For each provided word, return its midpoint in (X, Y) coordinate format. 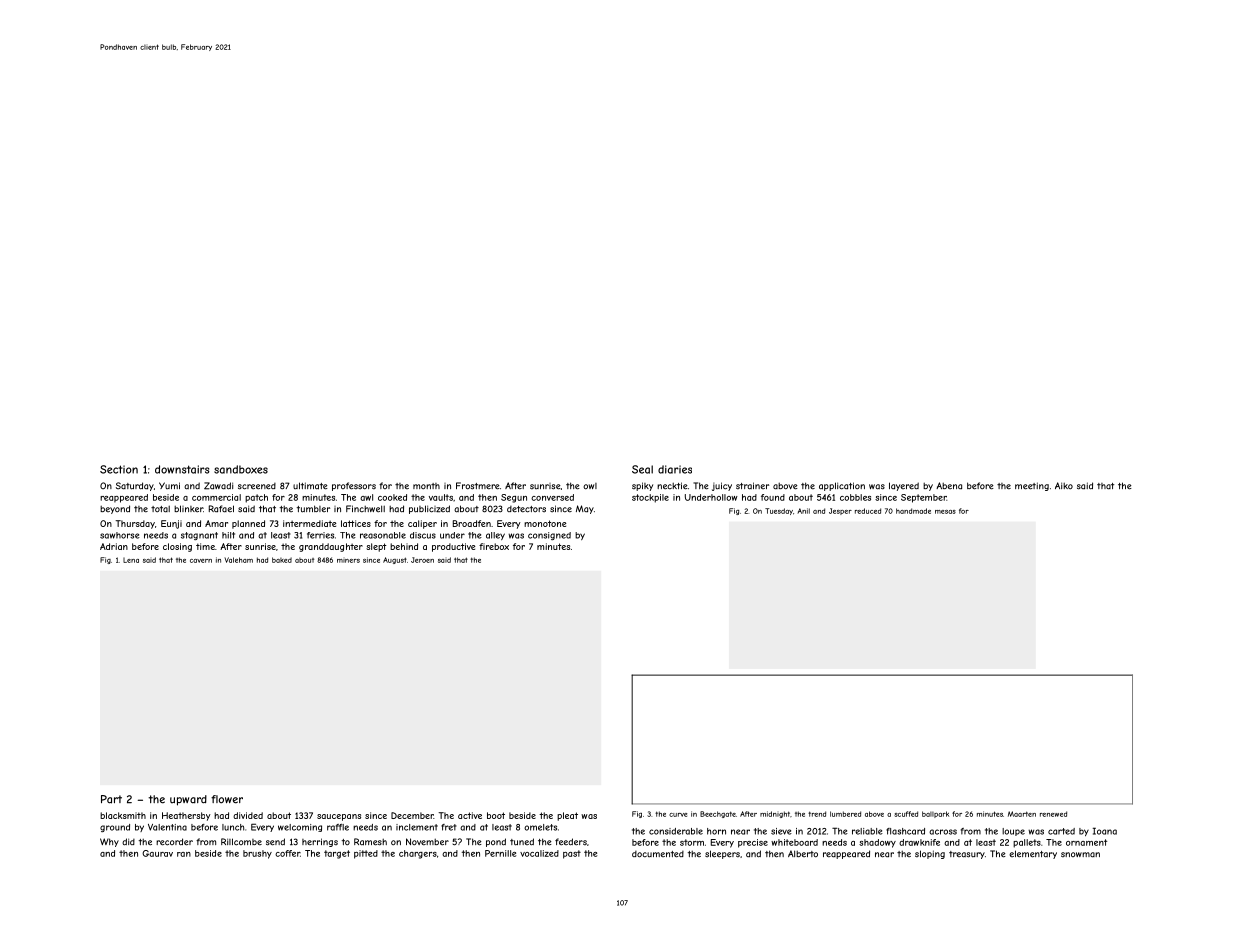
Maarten (1022, 814)
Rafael (221, 509)
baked (282, 560)
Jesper (840, 511)
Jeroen (422, 560)
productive (454, 547)
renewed (1053, 814)
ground (115, 828)
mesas (945, 512)
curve (678, 815)
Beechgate (718, 814)
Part (111, 799)
